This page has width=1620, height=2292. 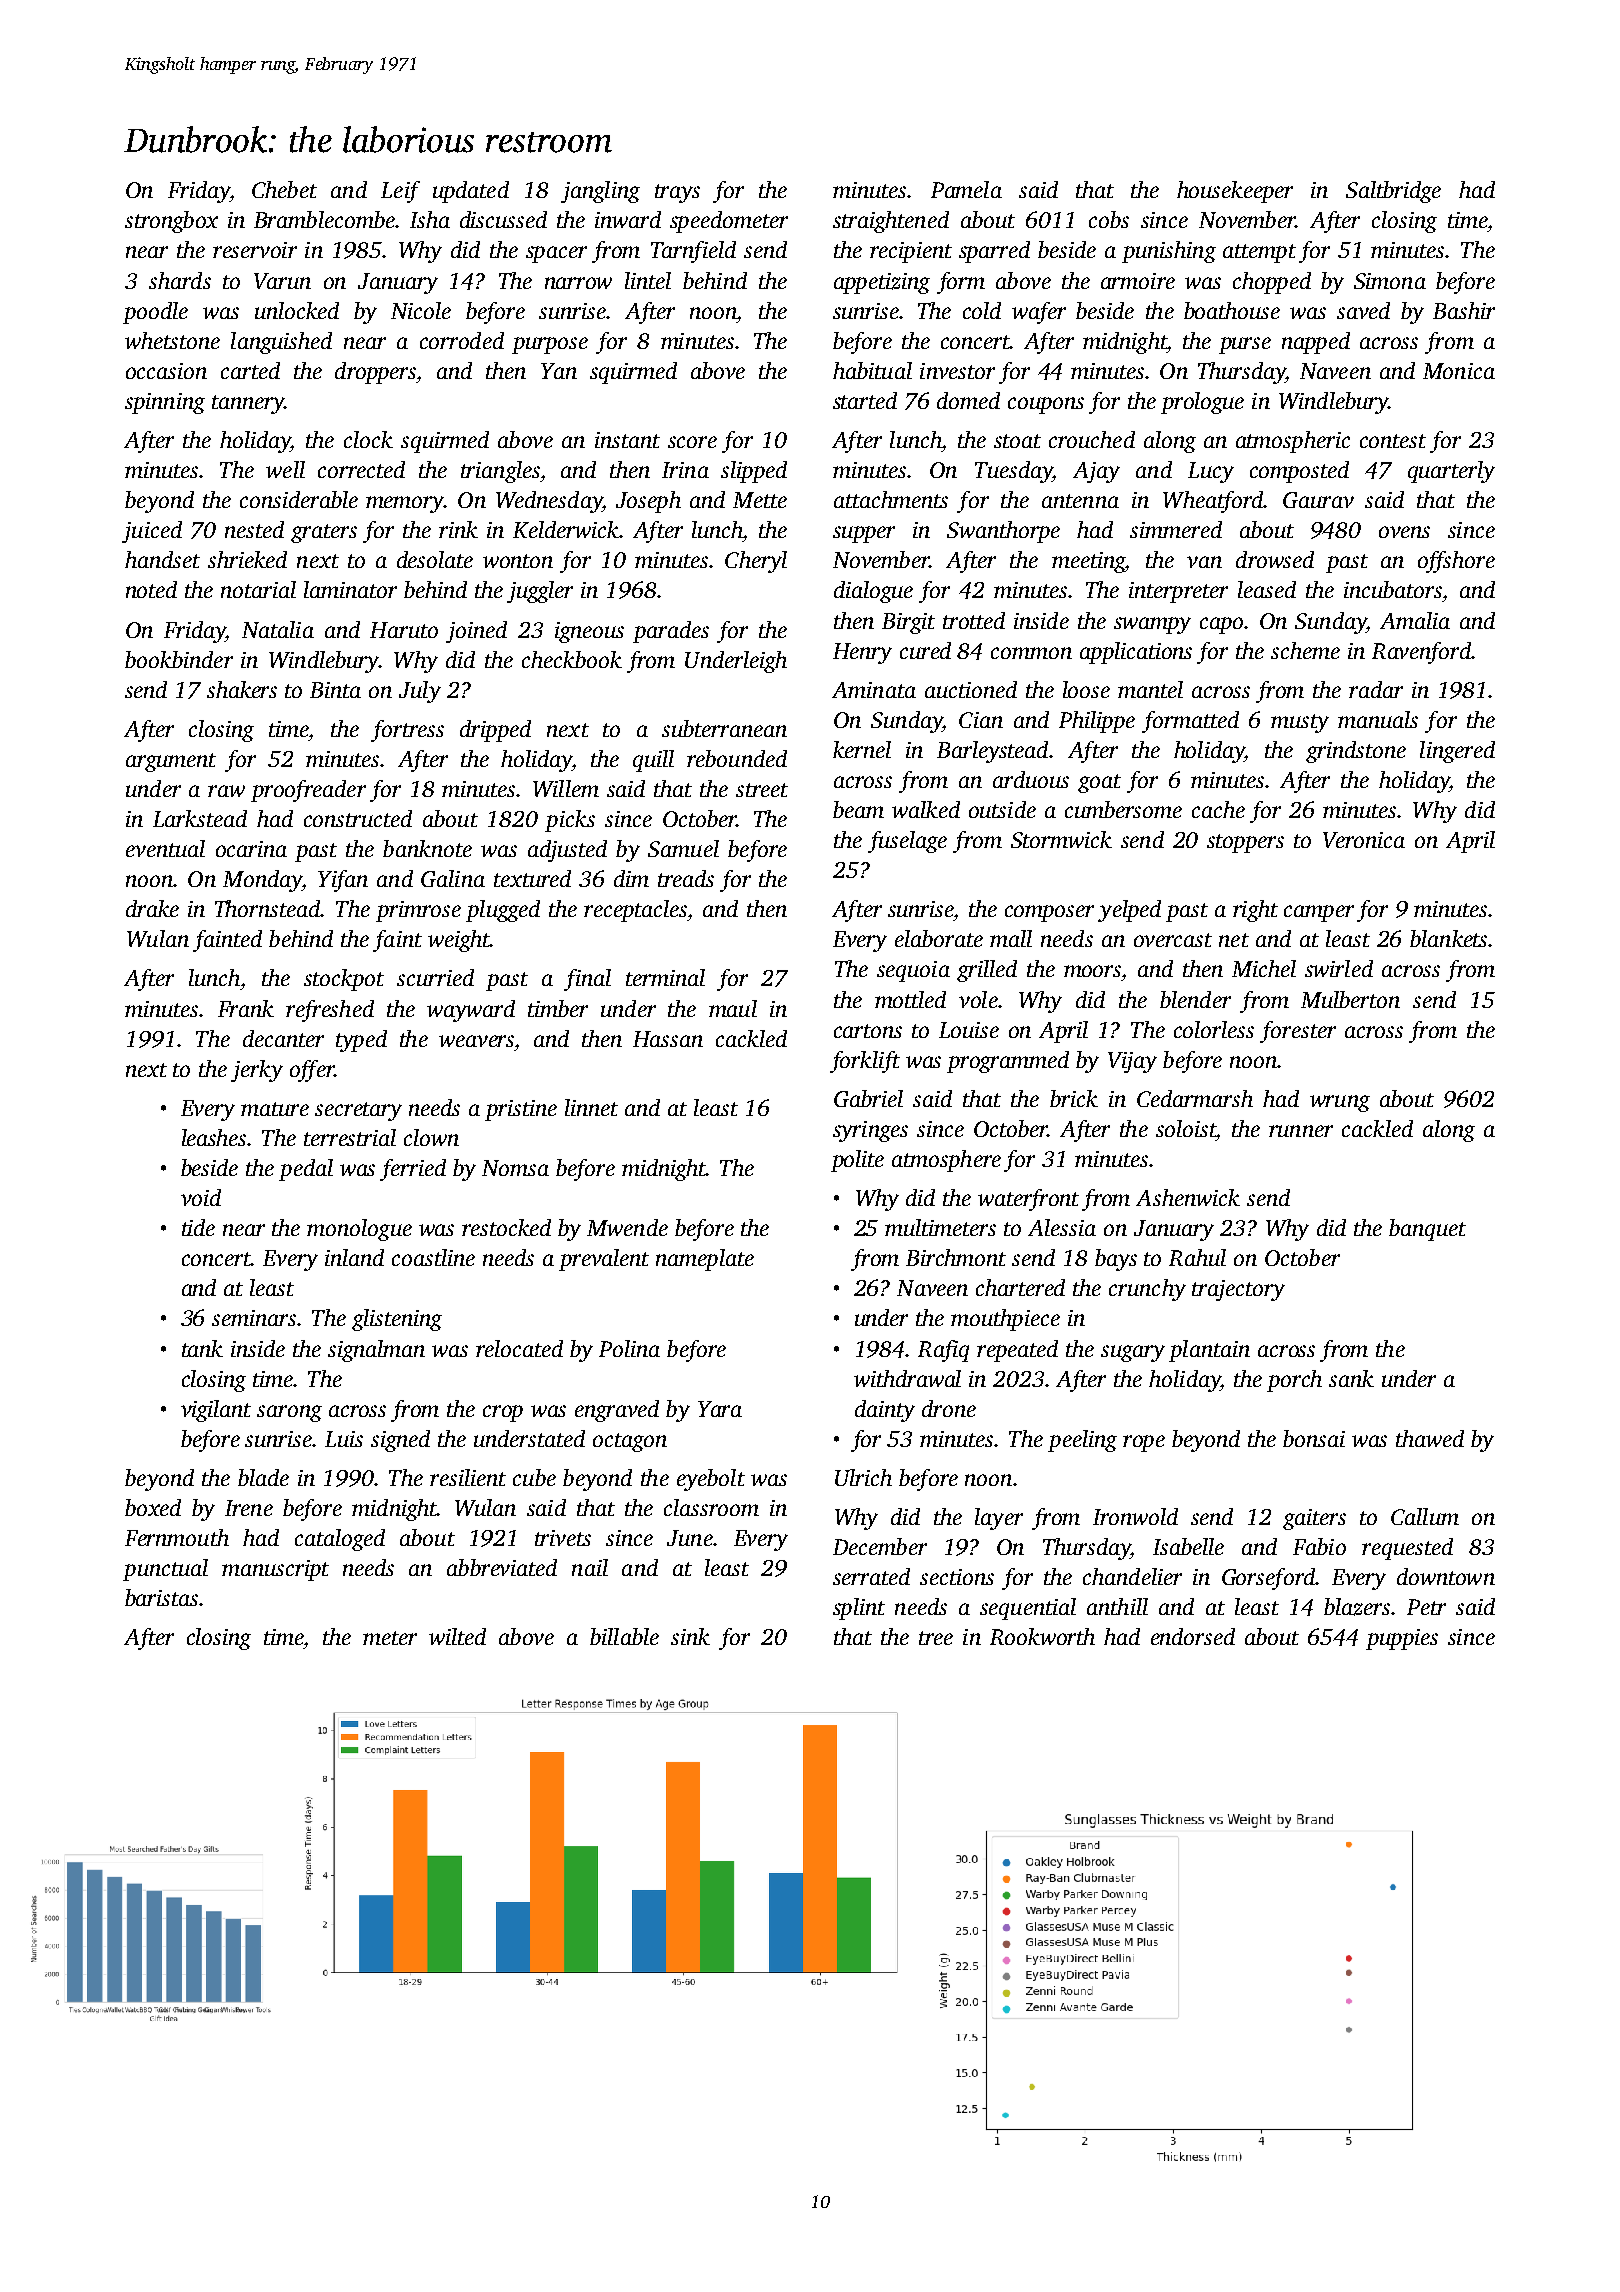 I want to click on layer, so click(x=999, y=1519).
